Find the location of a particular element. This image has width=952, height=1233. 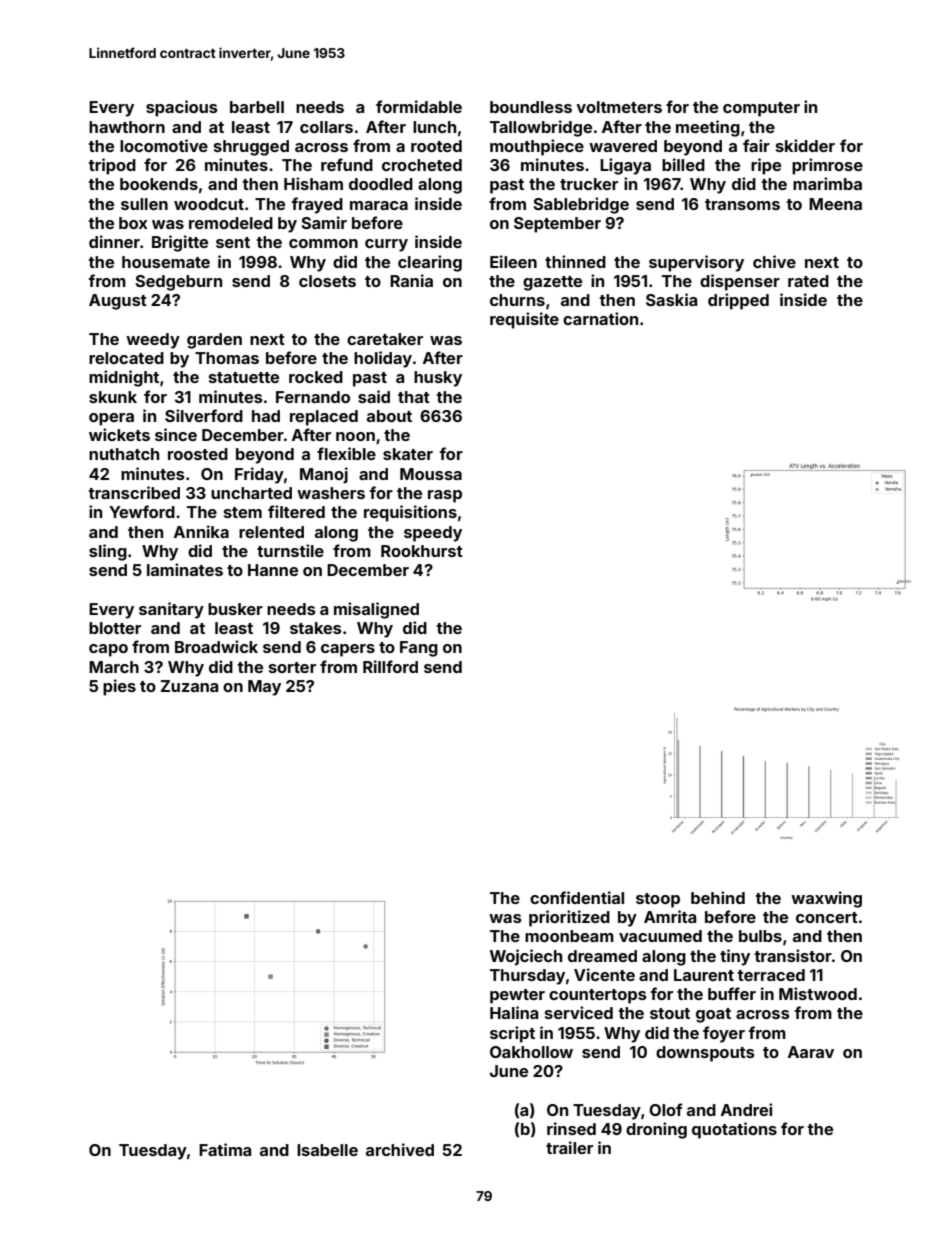

boundless is located at coordinates (531, 107).
